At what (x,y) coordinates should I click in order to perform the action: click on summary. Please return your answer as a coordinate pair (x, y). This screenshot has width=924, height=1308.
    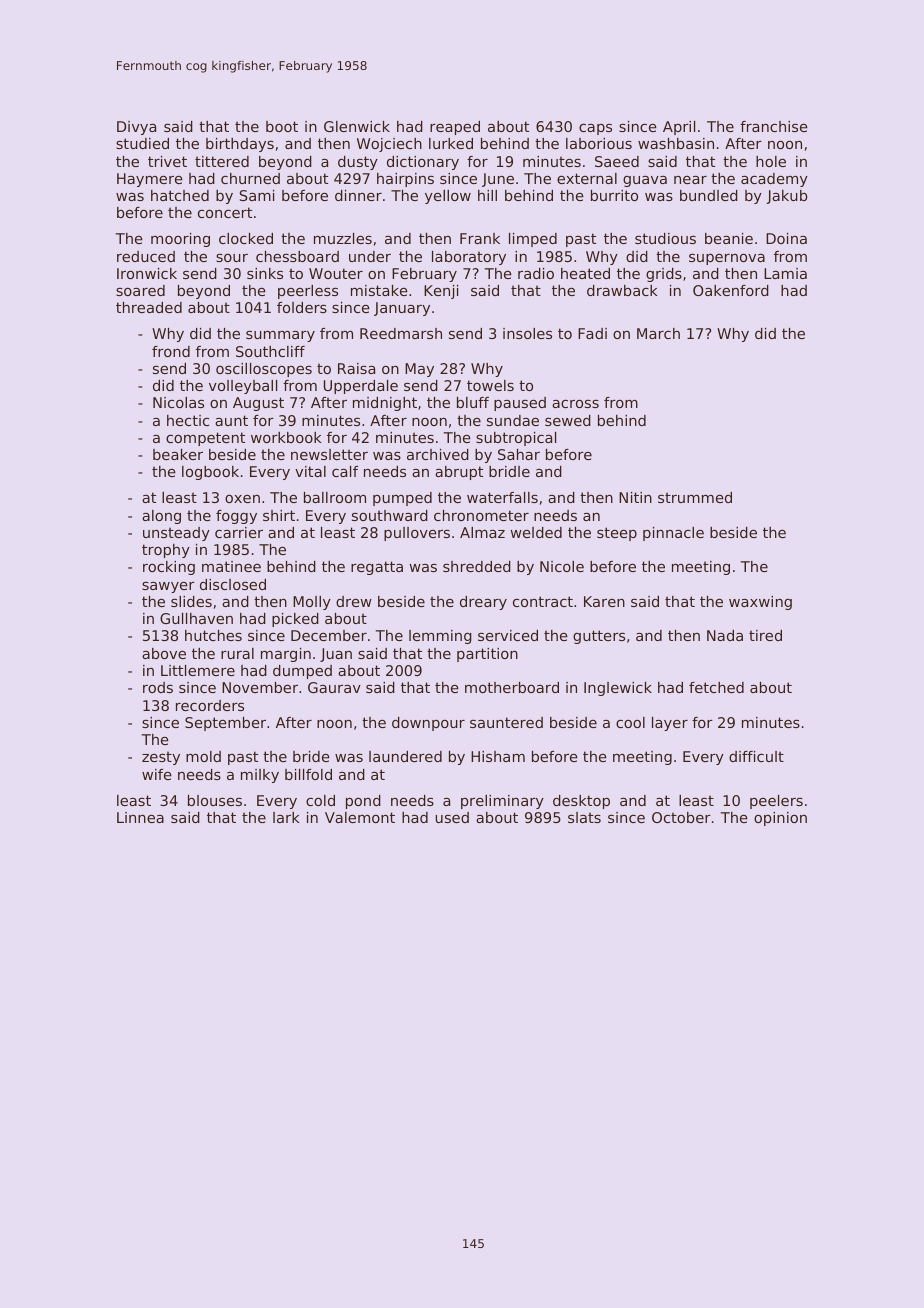
    Looking at the image, I should click on (280, 336).
